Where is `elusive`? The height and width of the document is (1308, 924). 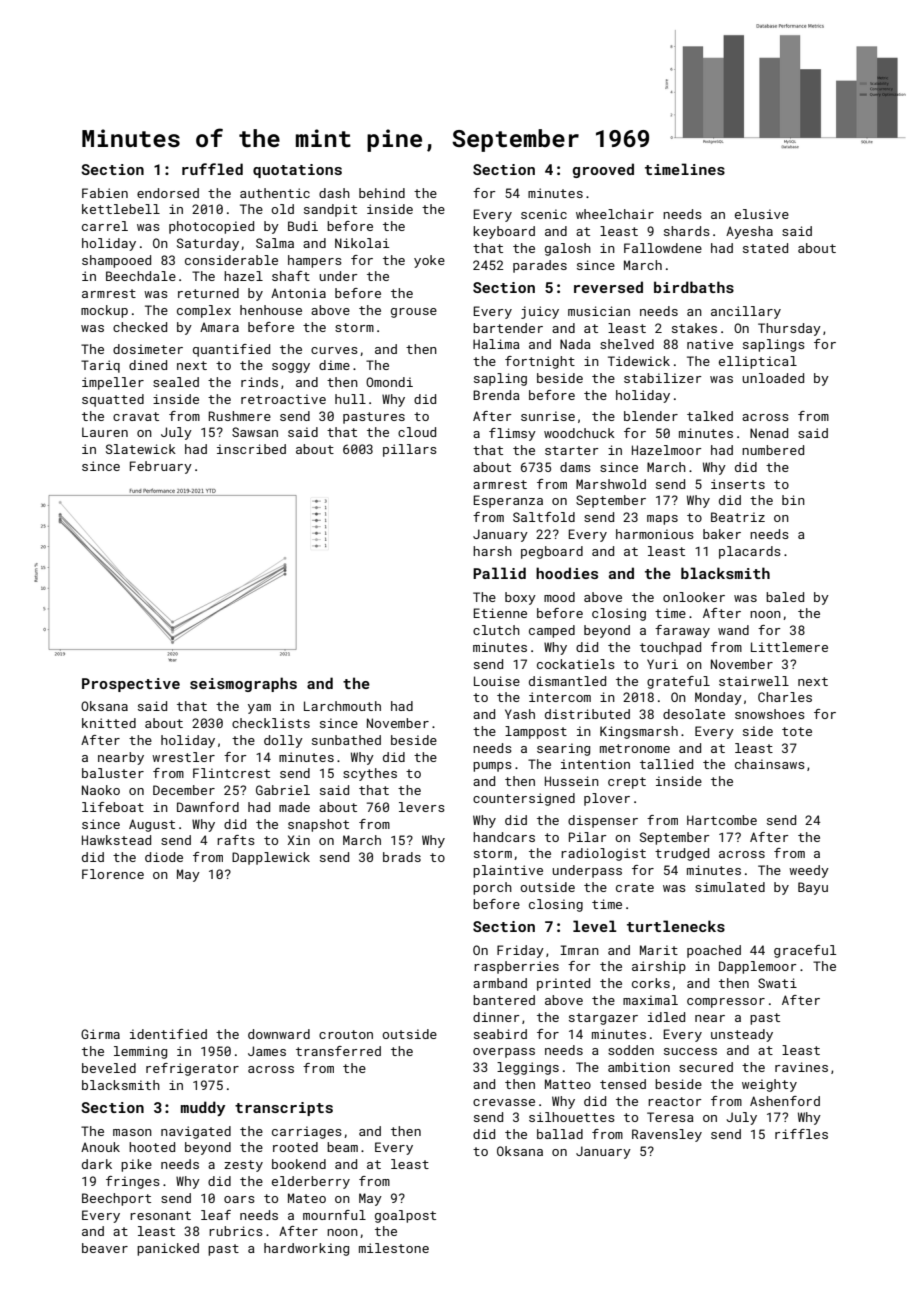 elusive is located at coordinates (762, 214).
